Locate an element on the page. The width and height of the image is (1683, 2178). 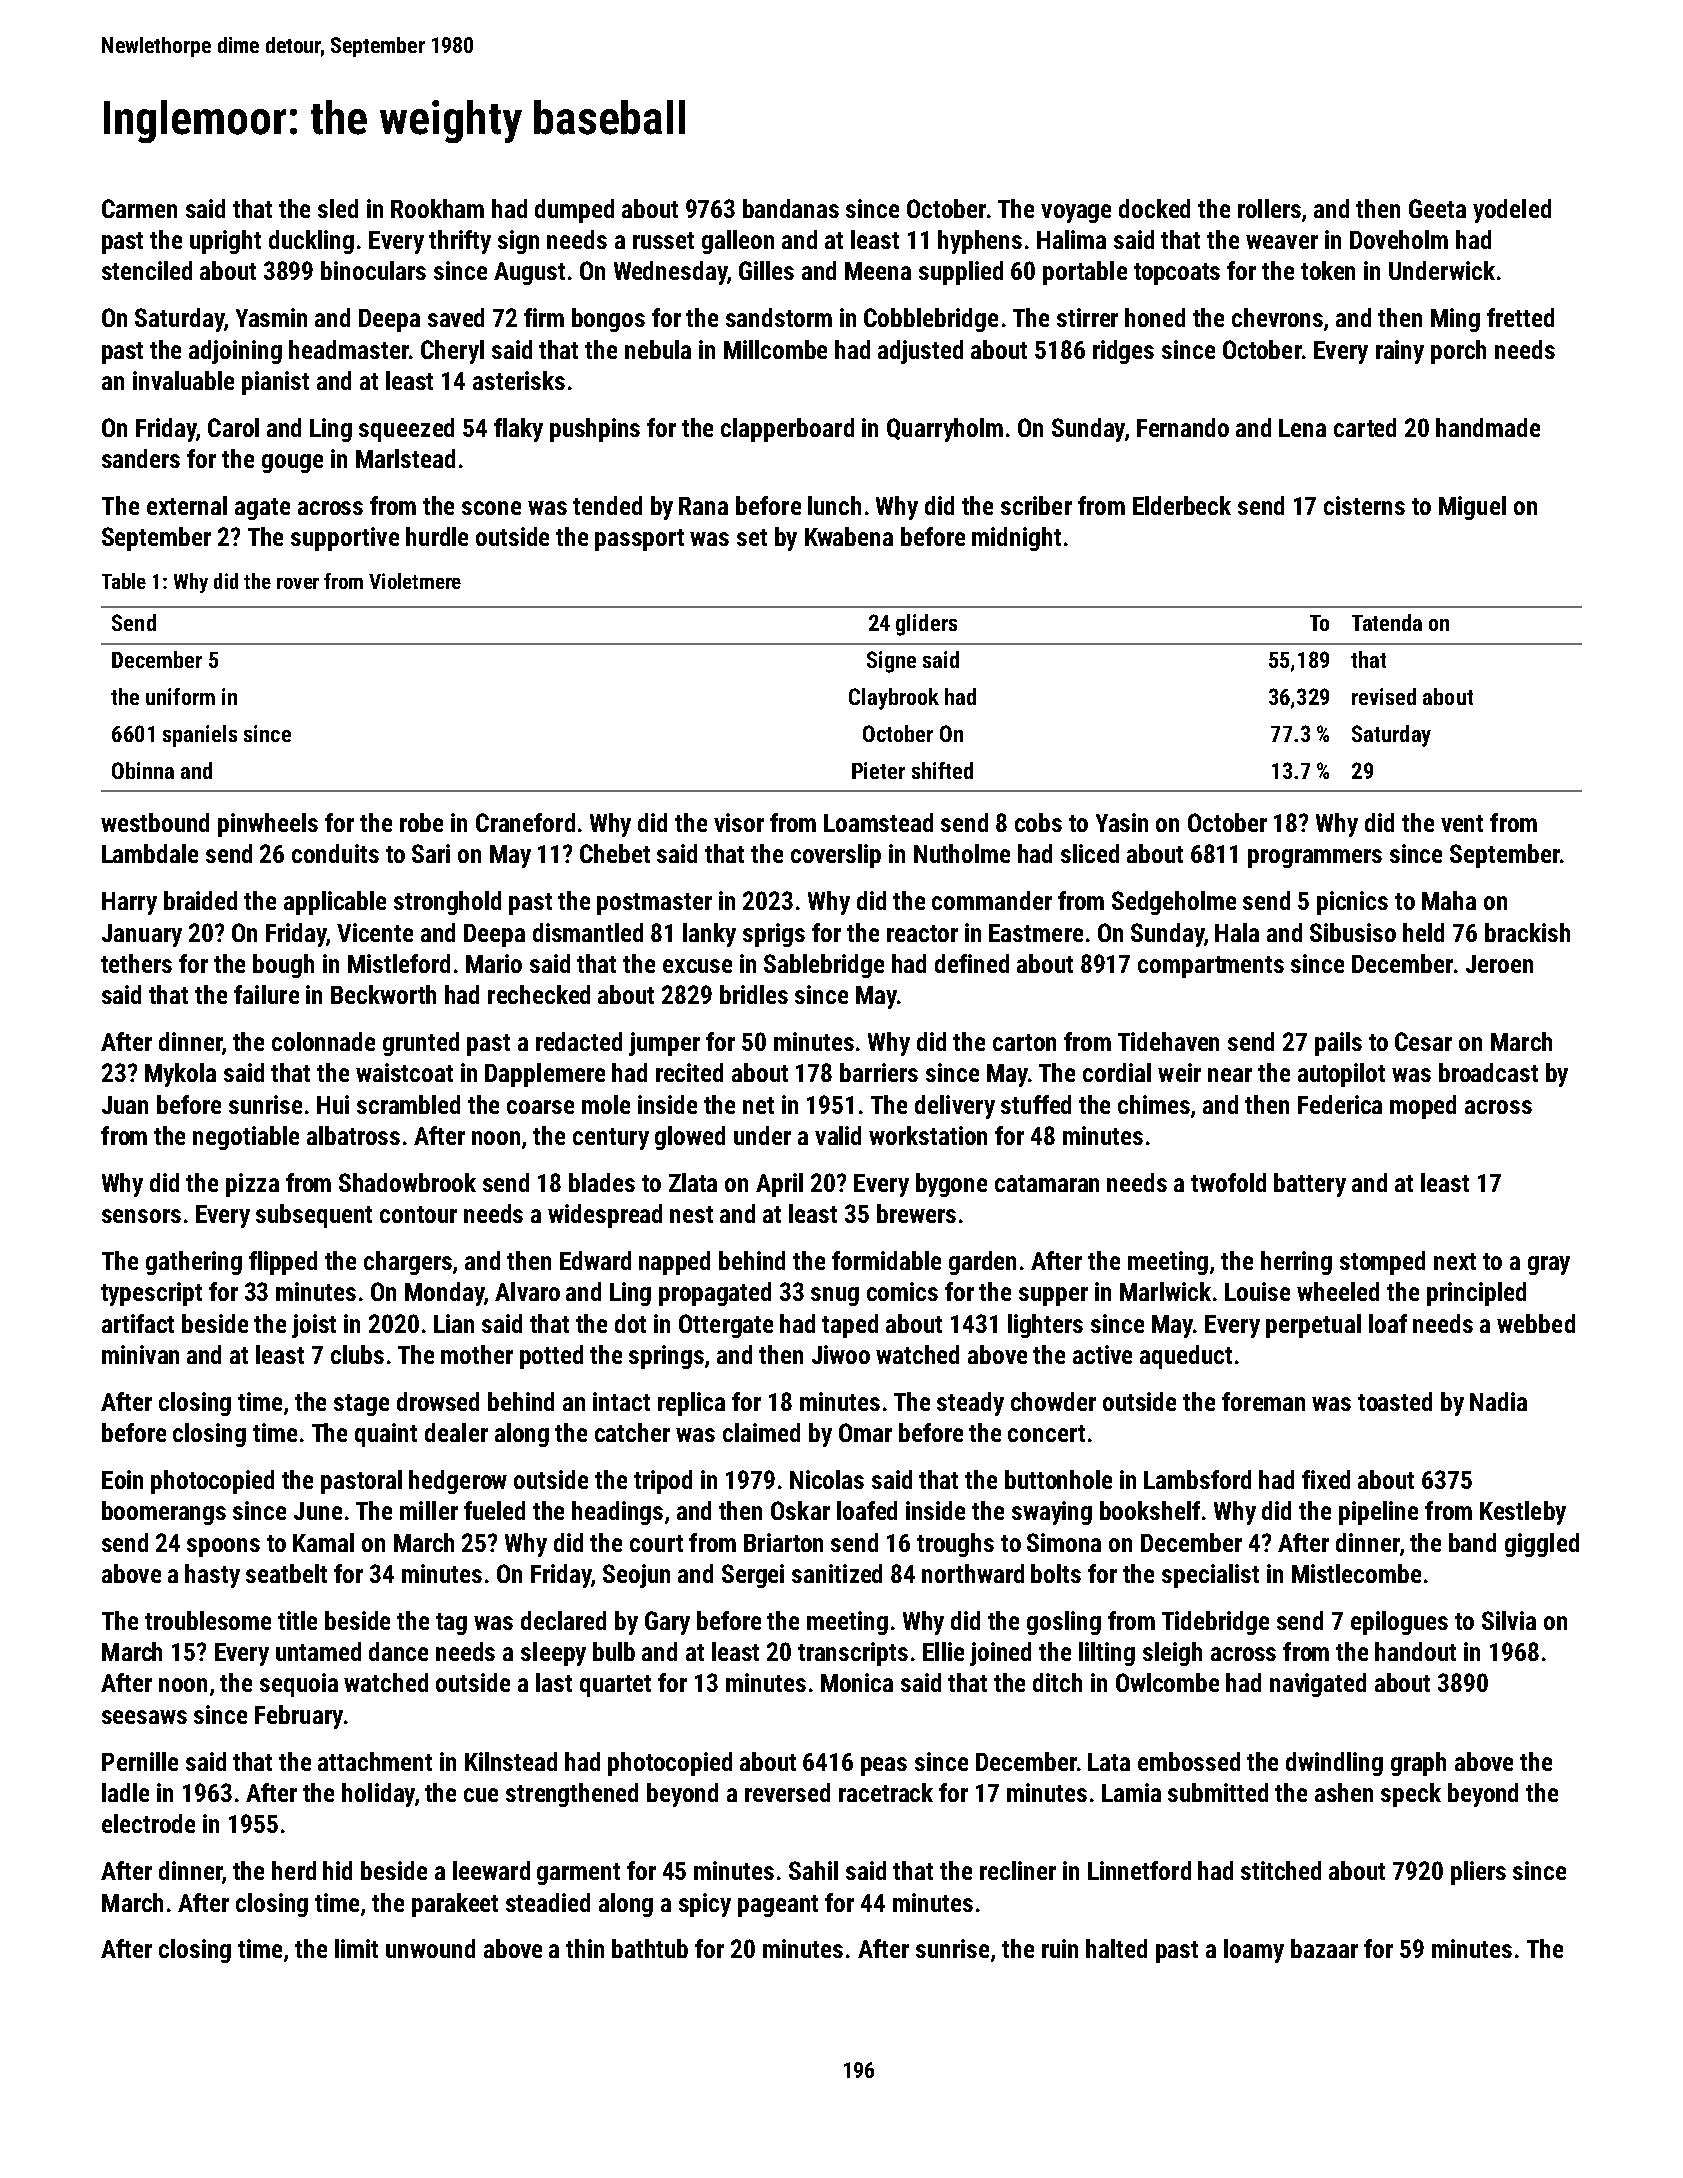
yodeled is located at coordinates (1512, 211).
